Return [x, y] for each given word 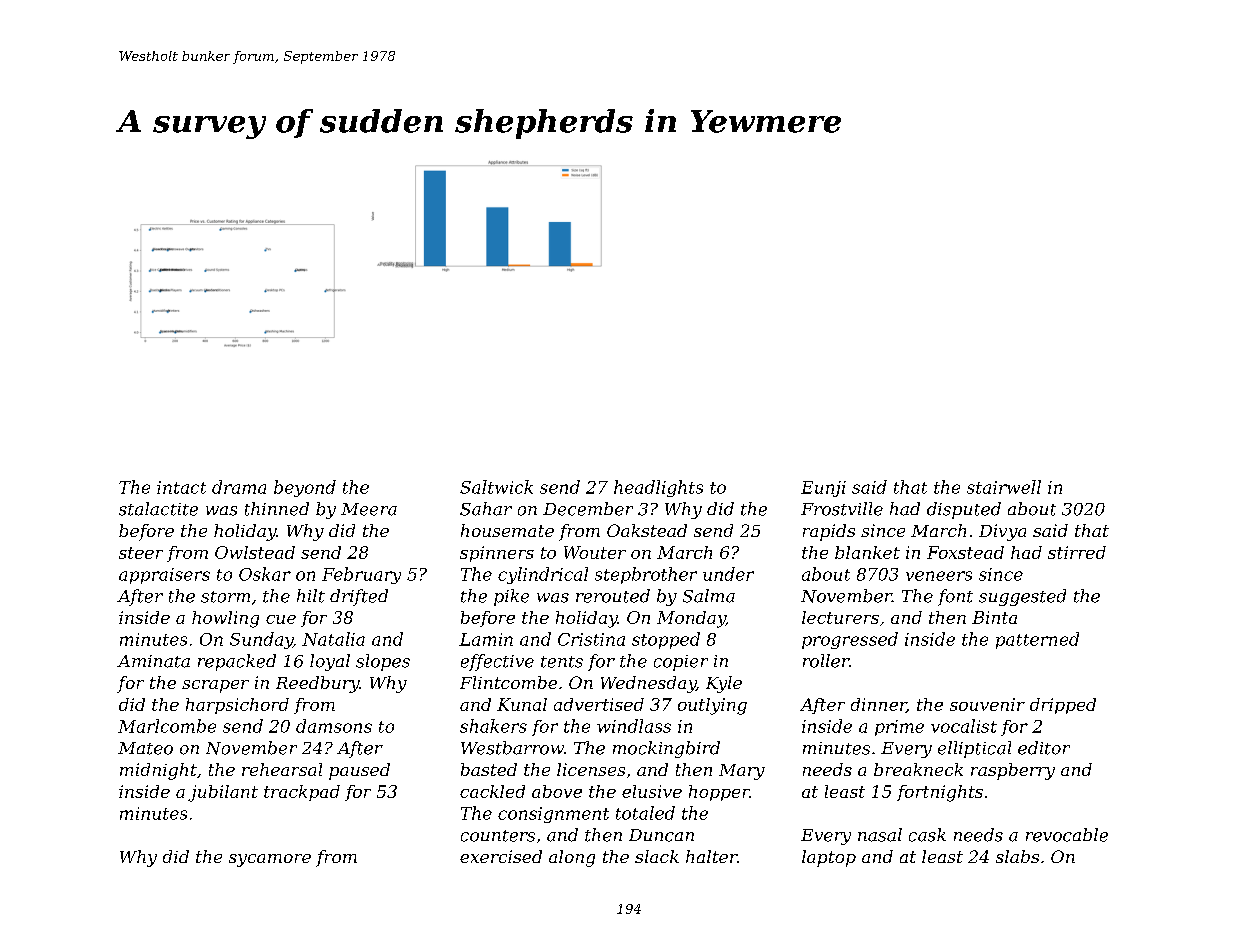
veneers [939, 576]
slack [657, 856]
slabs [1017, 856]
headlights [658, 488]
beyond [305, 488]
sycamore [270, 860]
